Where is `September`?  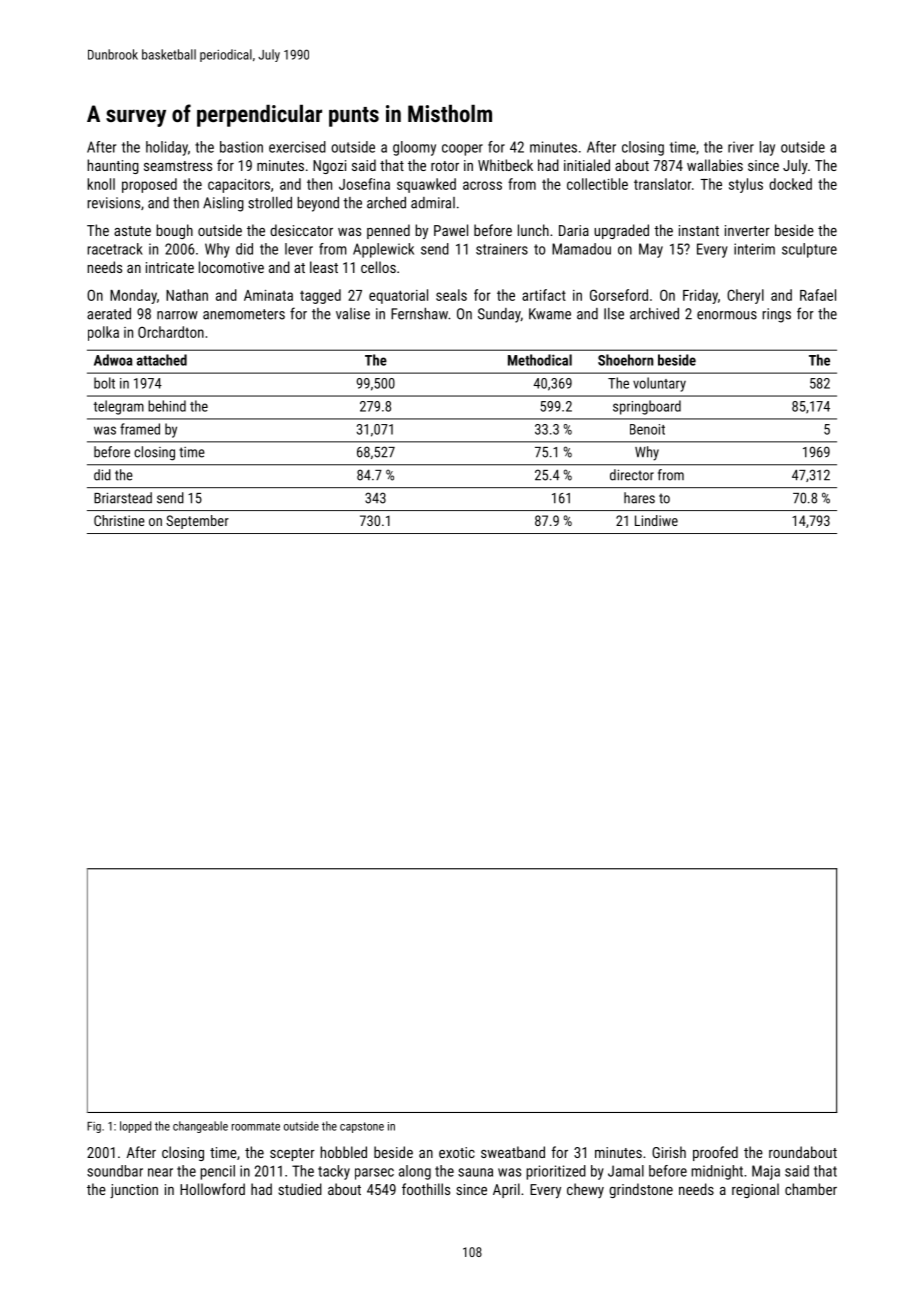 September is located at coordinates (197, 522).
